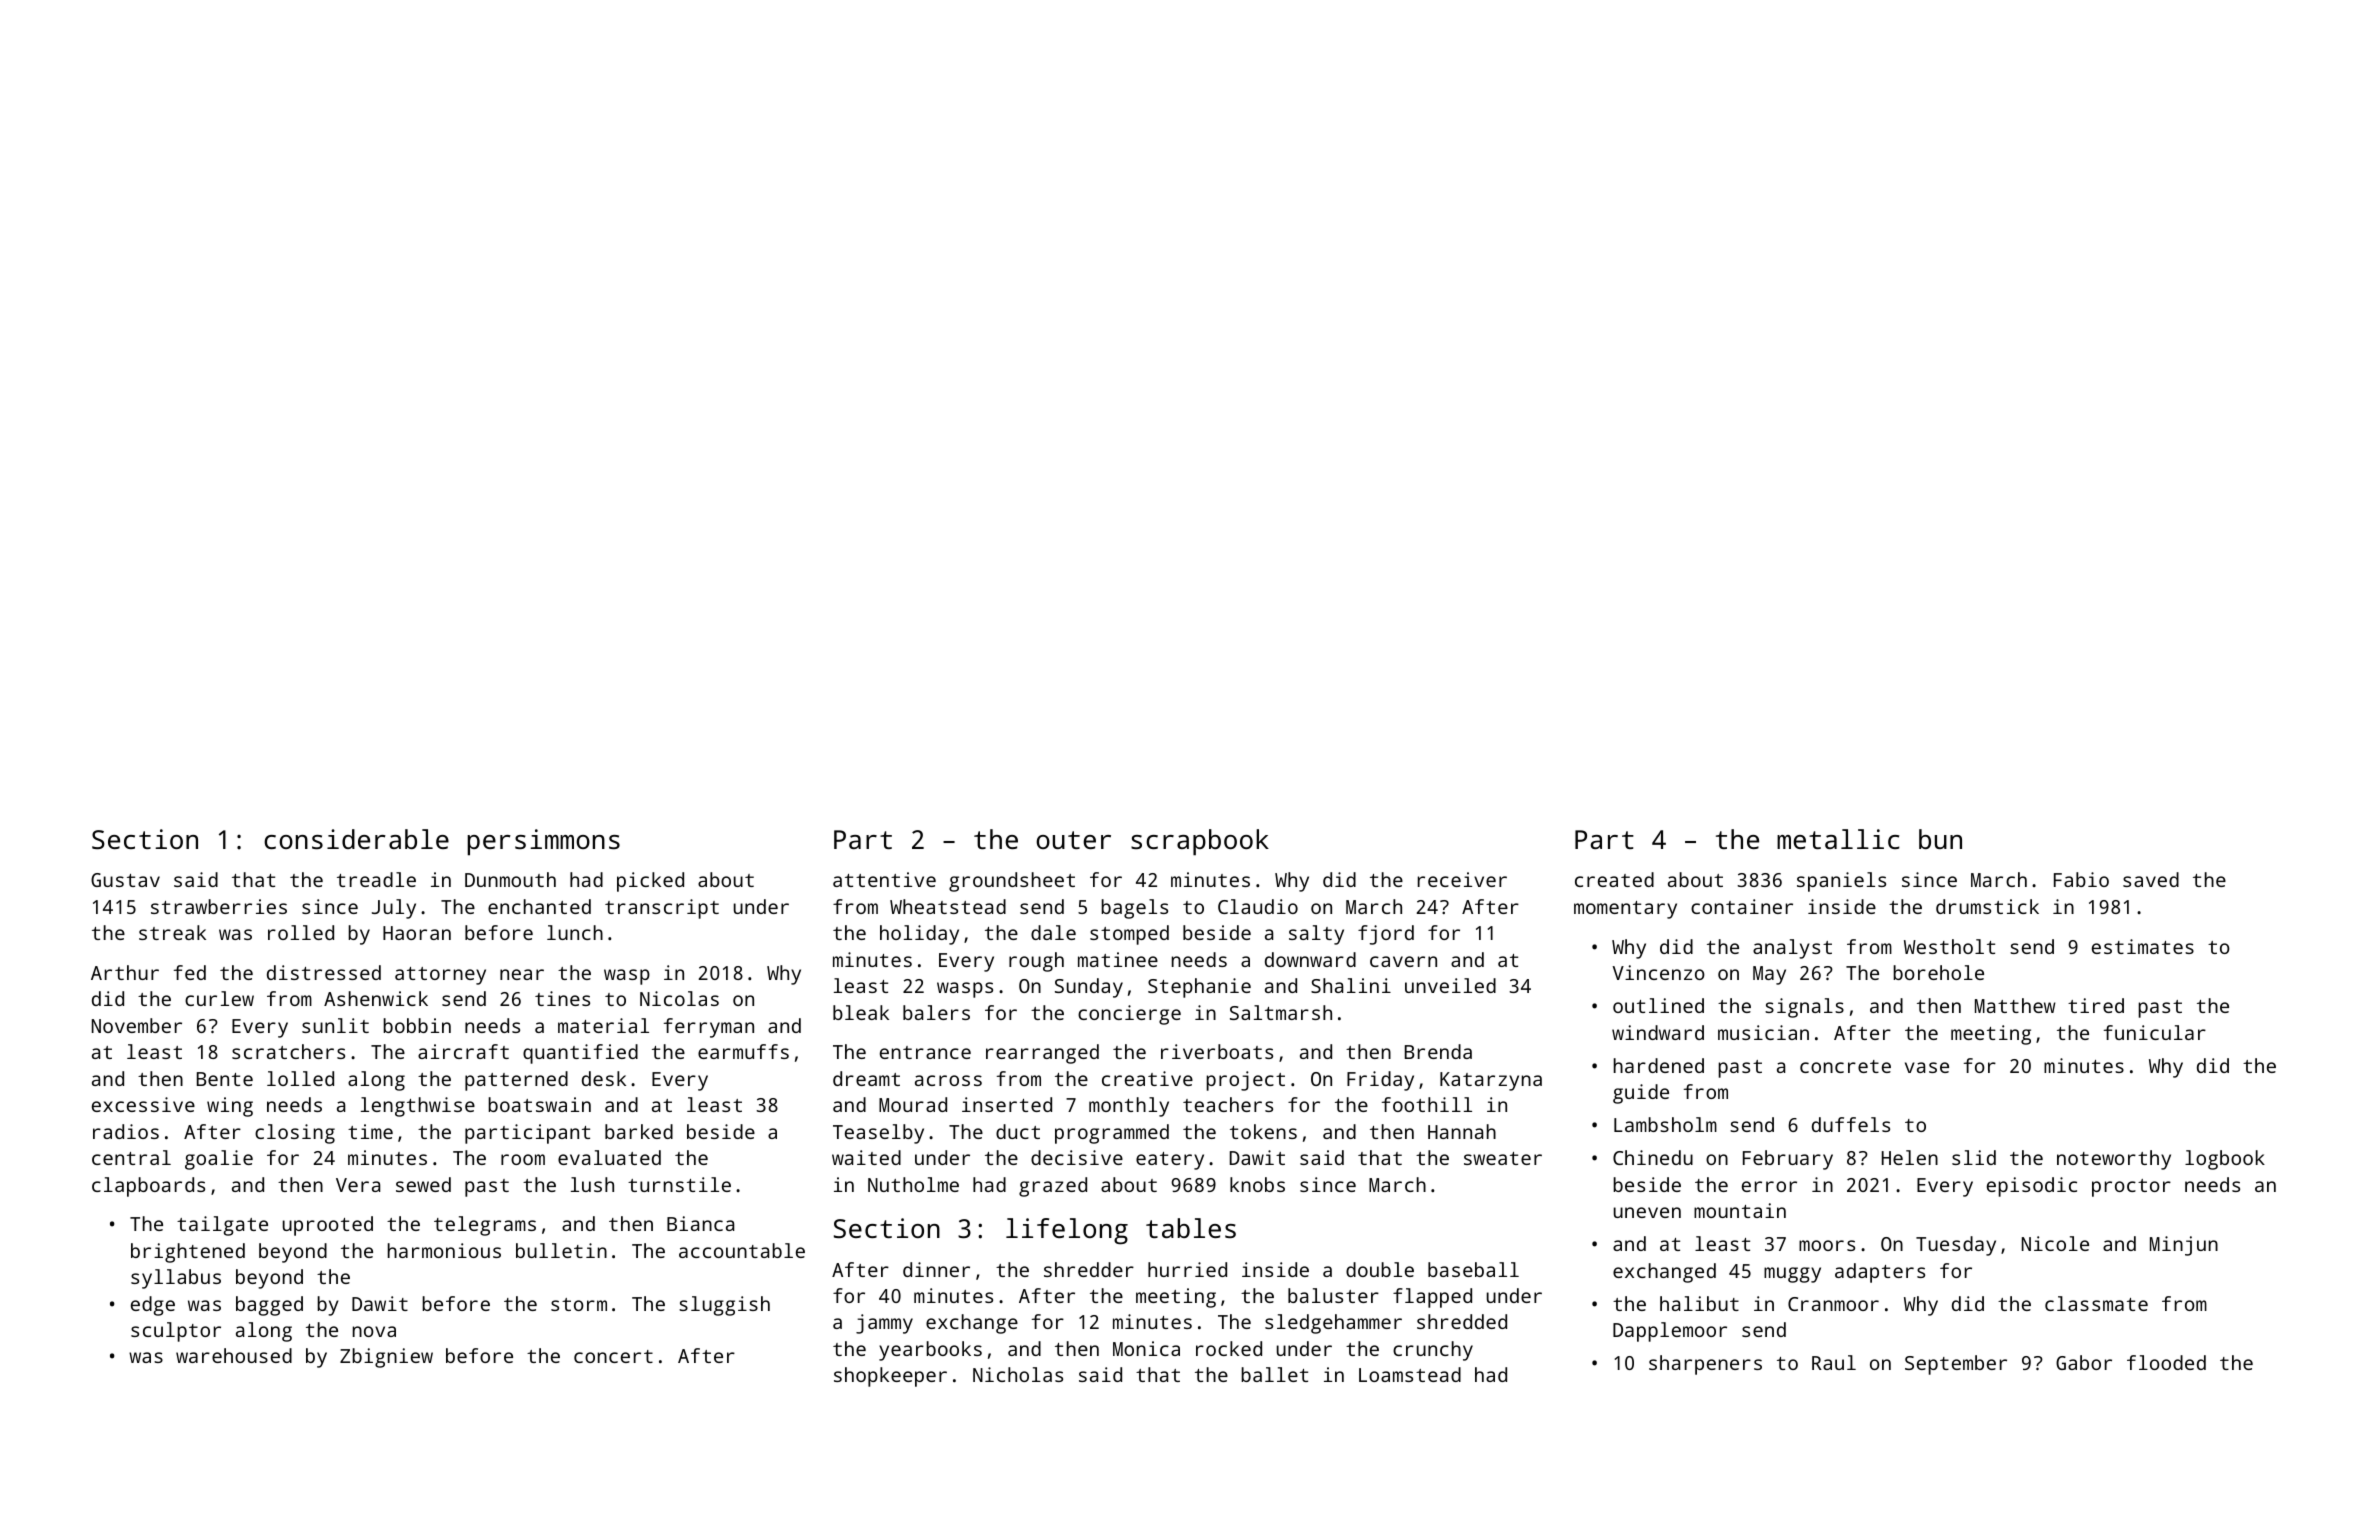 This screenshot has height=1540, width=2380. Describe the element at coordinates (650, 882) in the screenshot. I see `picked` at that location.
